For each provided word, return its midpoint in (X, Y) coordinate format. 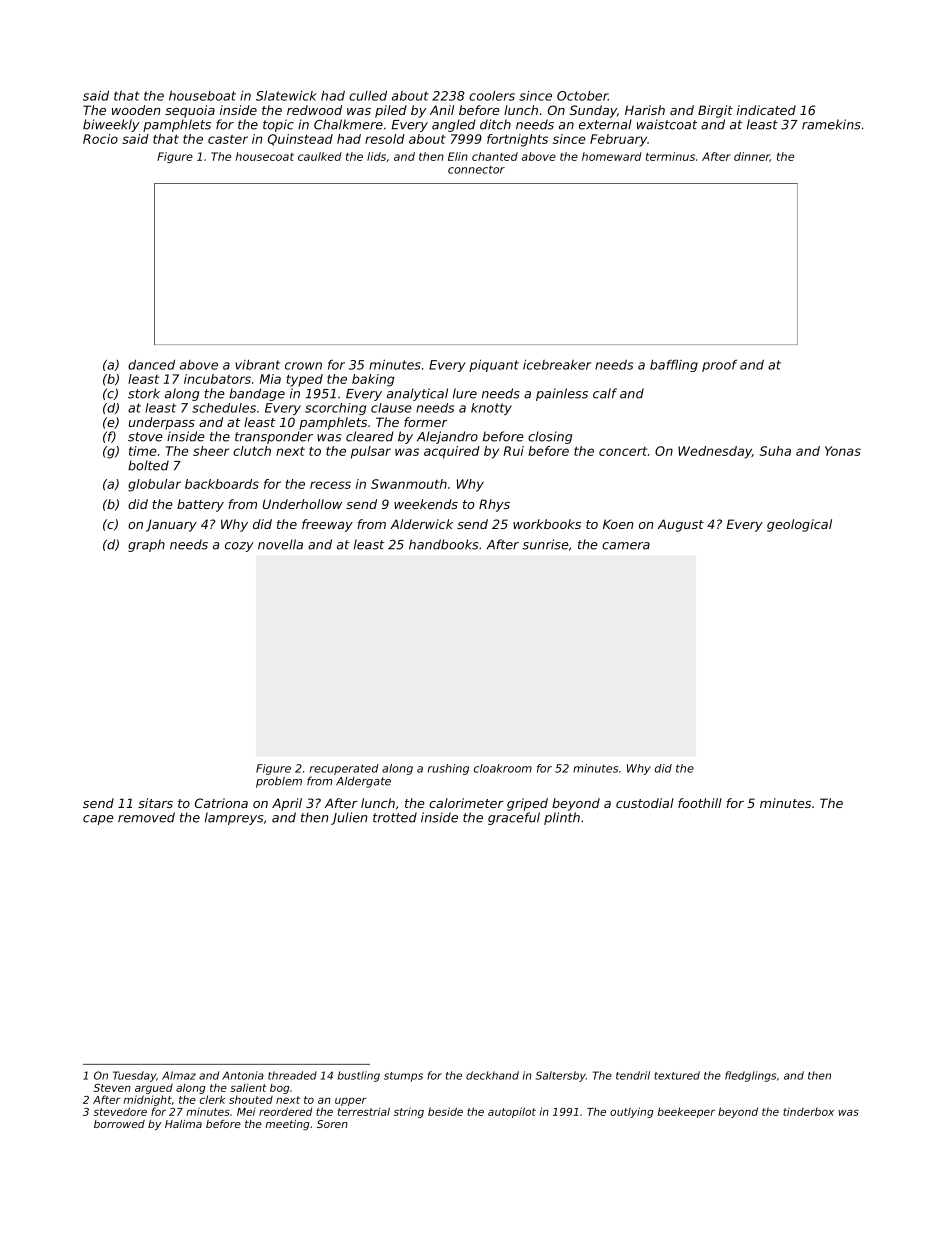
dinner (752, 157)
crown (303, 366)
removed (146, 817)
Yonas (843, 451)
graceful (514, 818)
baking (373, 380)
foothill (700, 803)
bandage (257, 394)
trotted (395, 817)
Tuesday (134, 1076)
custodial (645, 803)
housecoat (265, 156)
